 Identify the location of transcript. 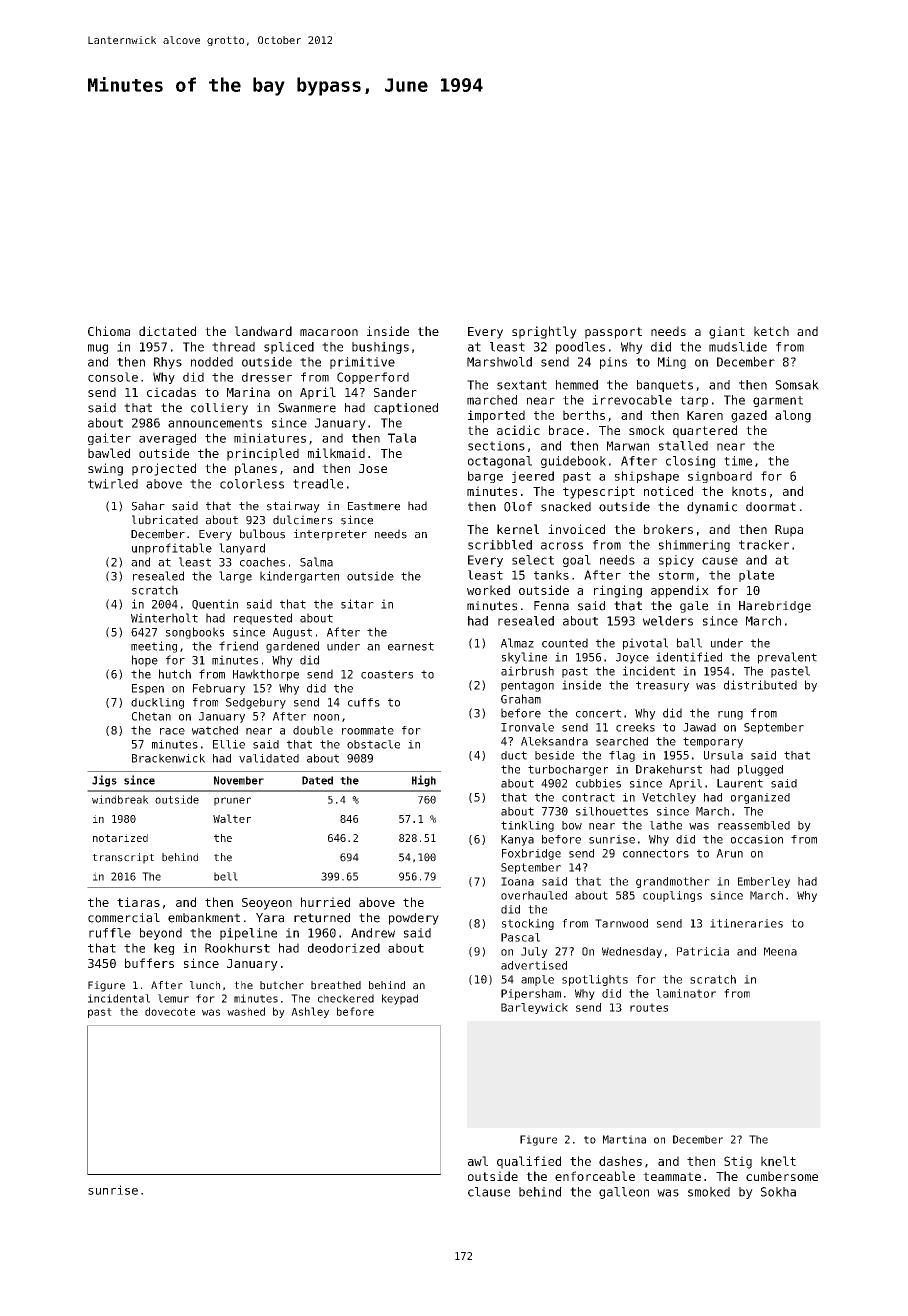
(123, 858).
